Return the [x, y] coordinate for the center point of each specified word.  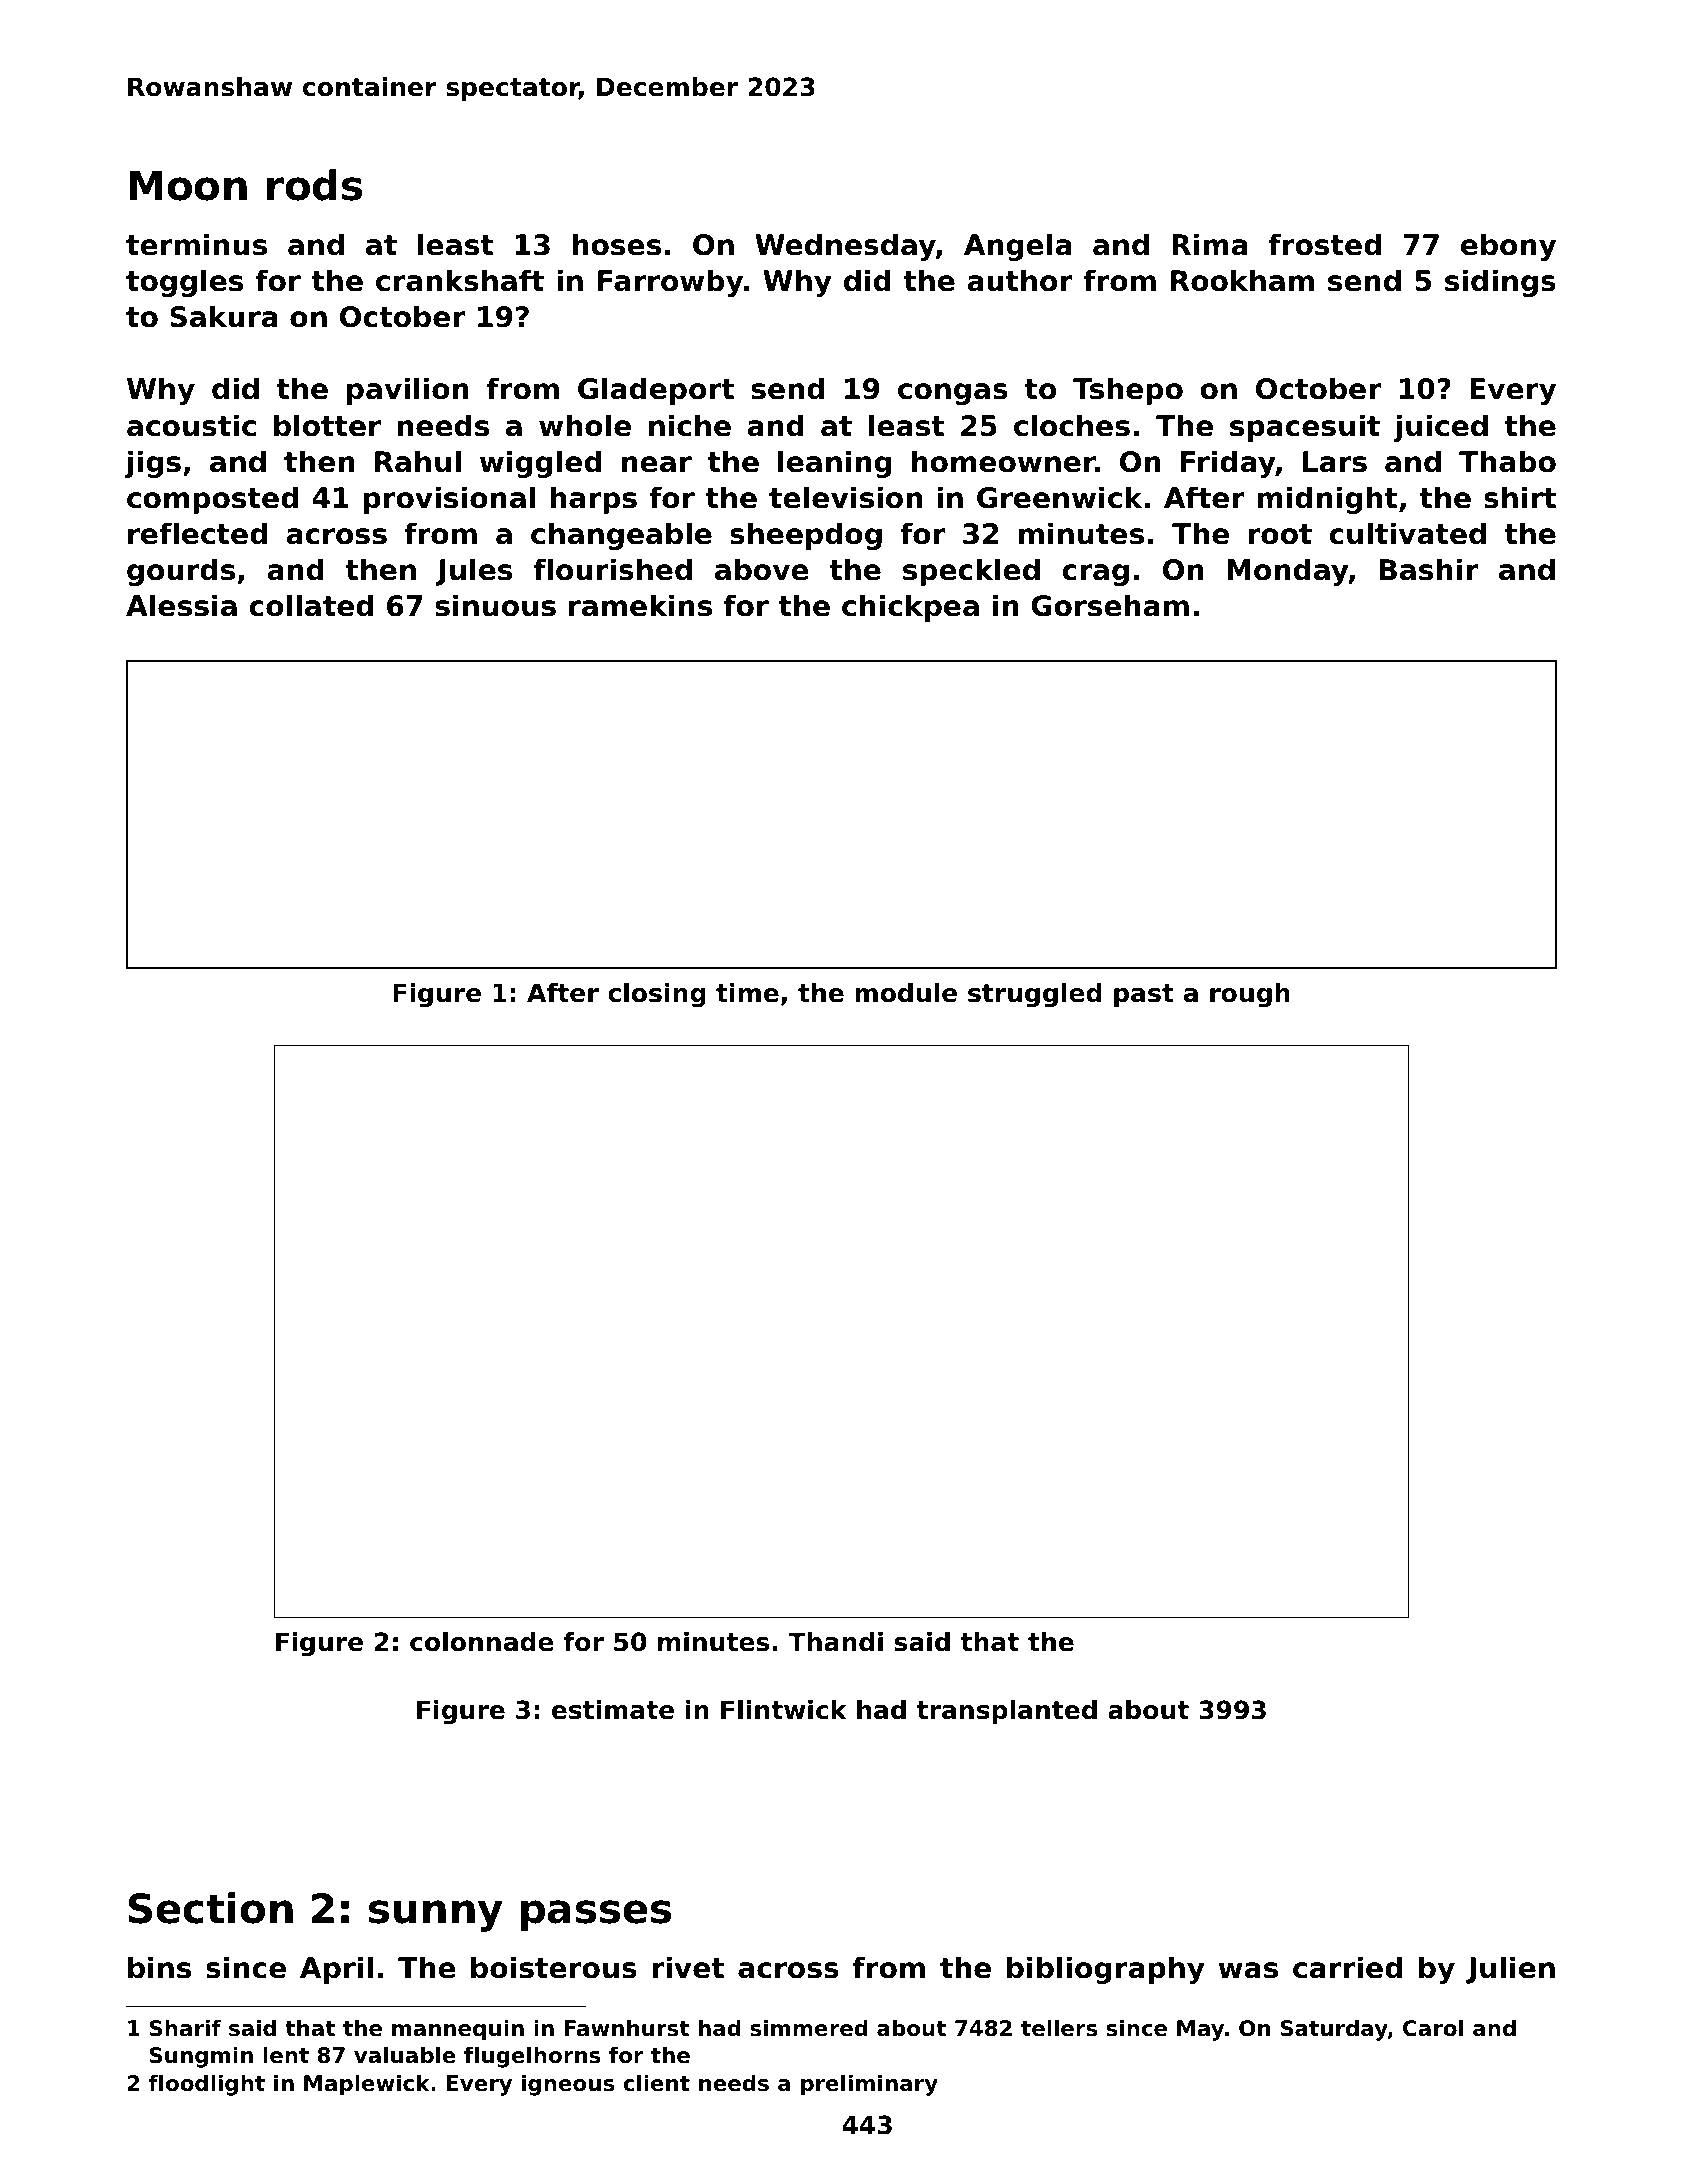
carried [1347, 1967]
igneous [568, 2085]
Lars [1335, 462]
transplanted [1007, 1712]
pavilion [408, 391]
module [906, 993]
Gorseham [1110, 605]
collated [311, 605]
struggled [1035, 995]
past [1144, 995]
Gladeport [656, 391]
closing [657, 995]
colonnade [482, 1642]
